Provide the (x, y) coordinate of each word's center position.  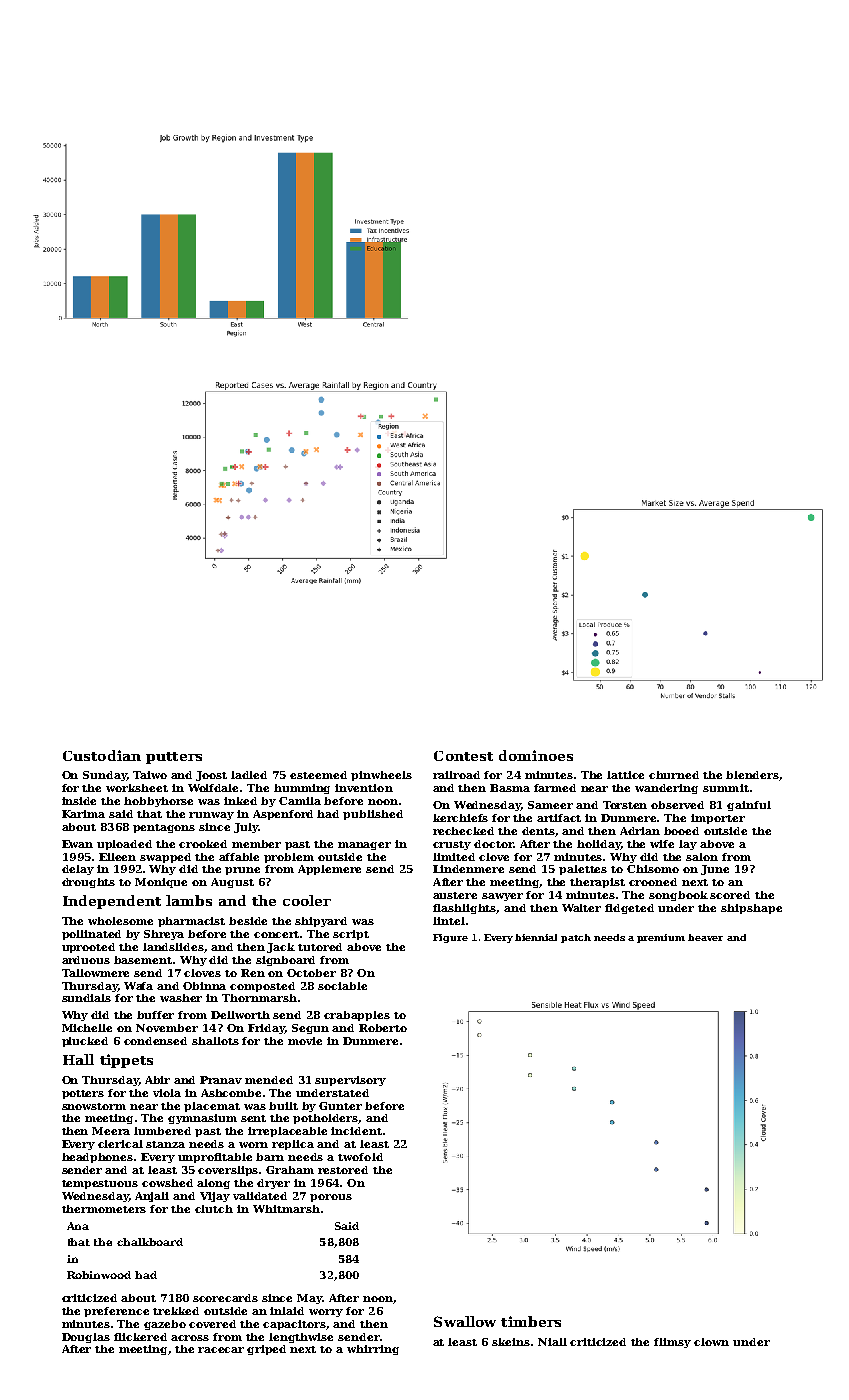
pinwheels (381, 776)
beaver (705, 937)
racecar (221, 1350)
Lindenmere (468, 869)
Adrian (640, 831)
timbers (531, 1321)
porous (331, 1198)
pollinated (91, 935)
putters (174, 758)
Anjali (152, 1197)
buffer (155, 1015)
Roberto (383, 1028)
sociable (342, 986)
